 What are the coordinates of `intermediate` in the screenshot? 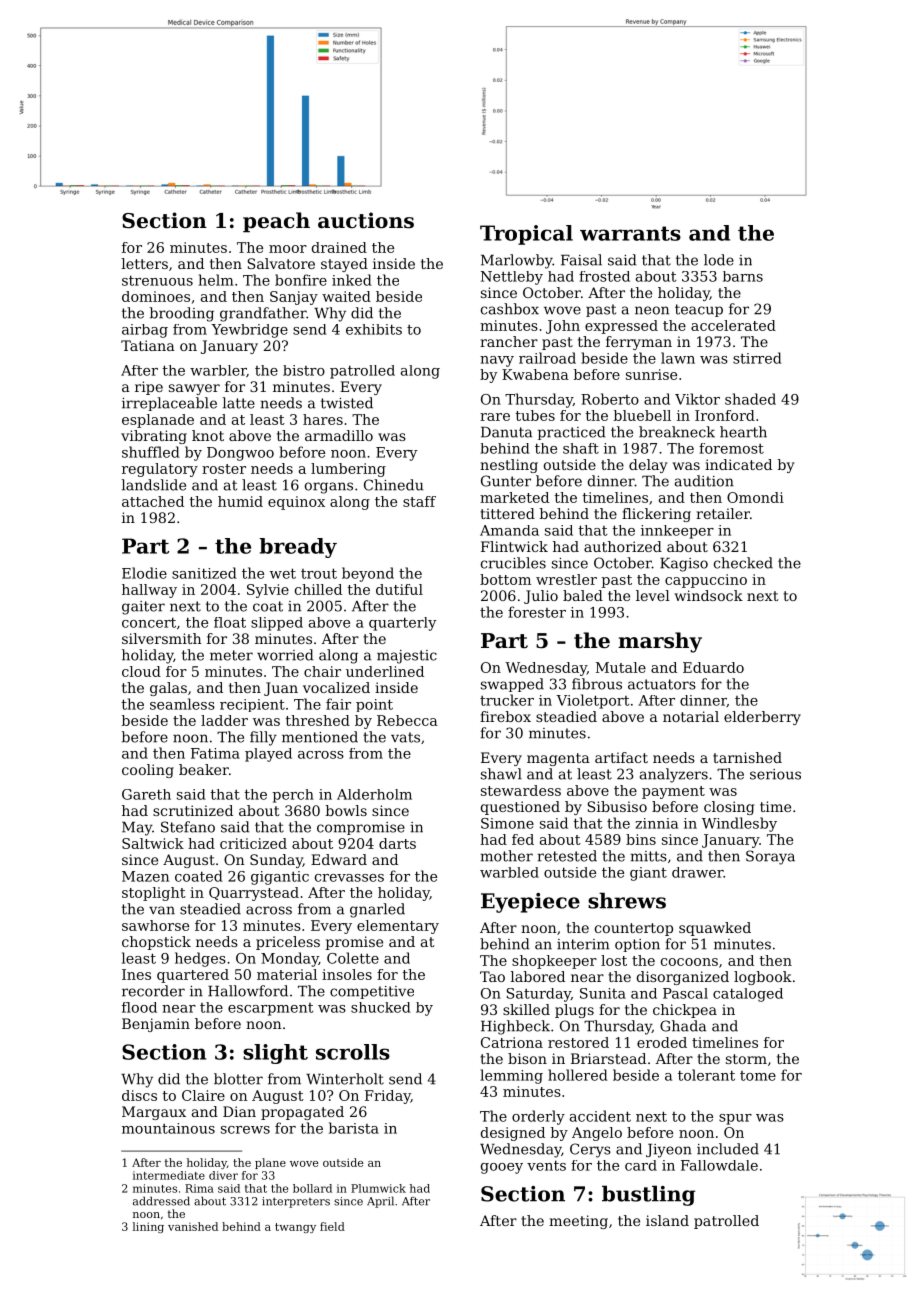 It's located at (169, 1175).
